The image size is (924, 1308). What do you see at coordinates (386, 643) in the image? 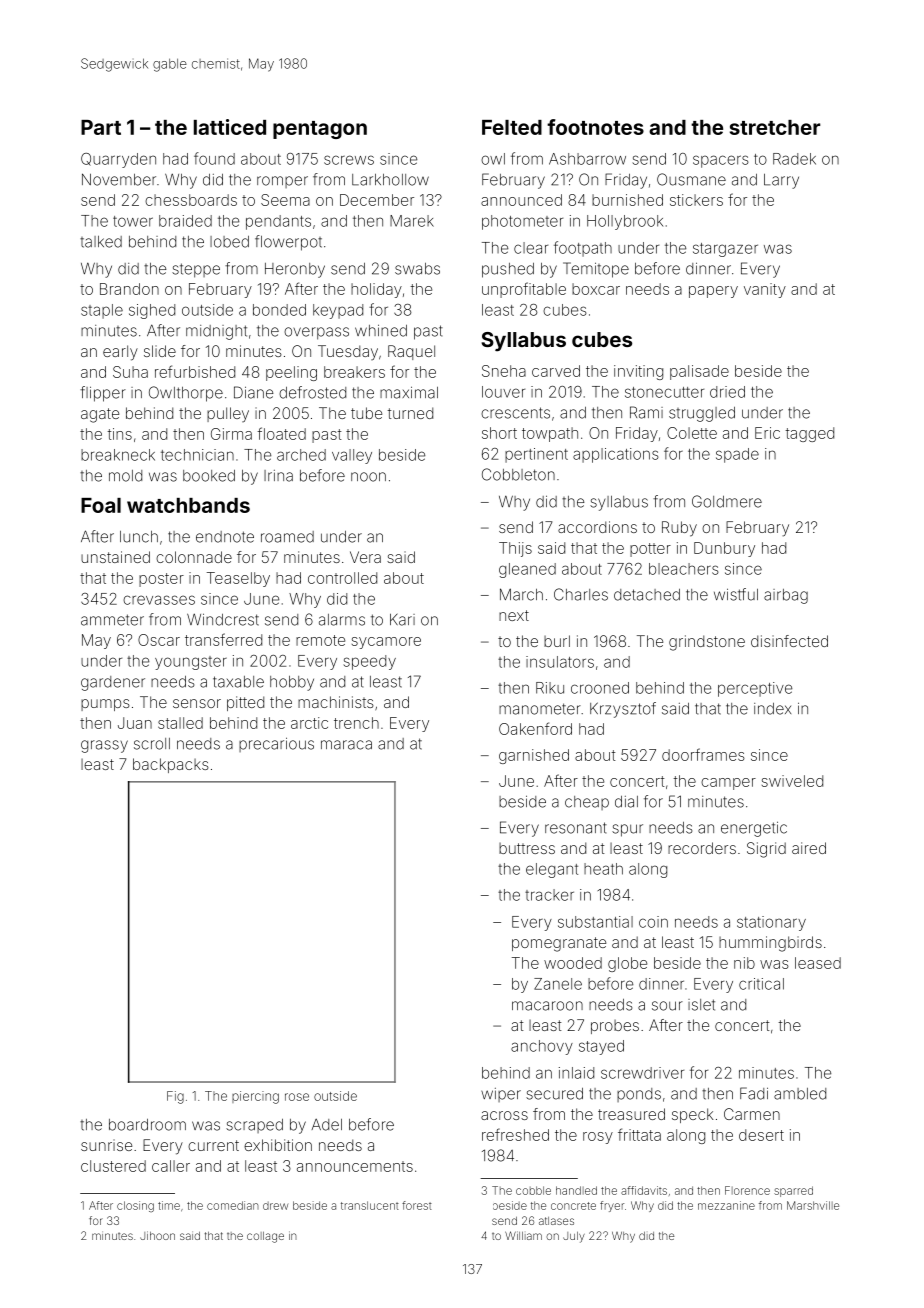
I see `sycamore` at bounding box center [386, 643].
